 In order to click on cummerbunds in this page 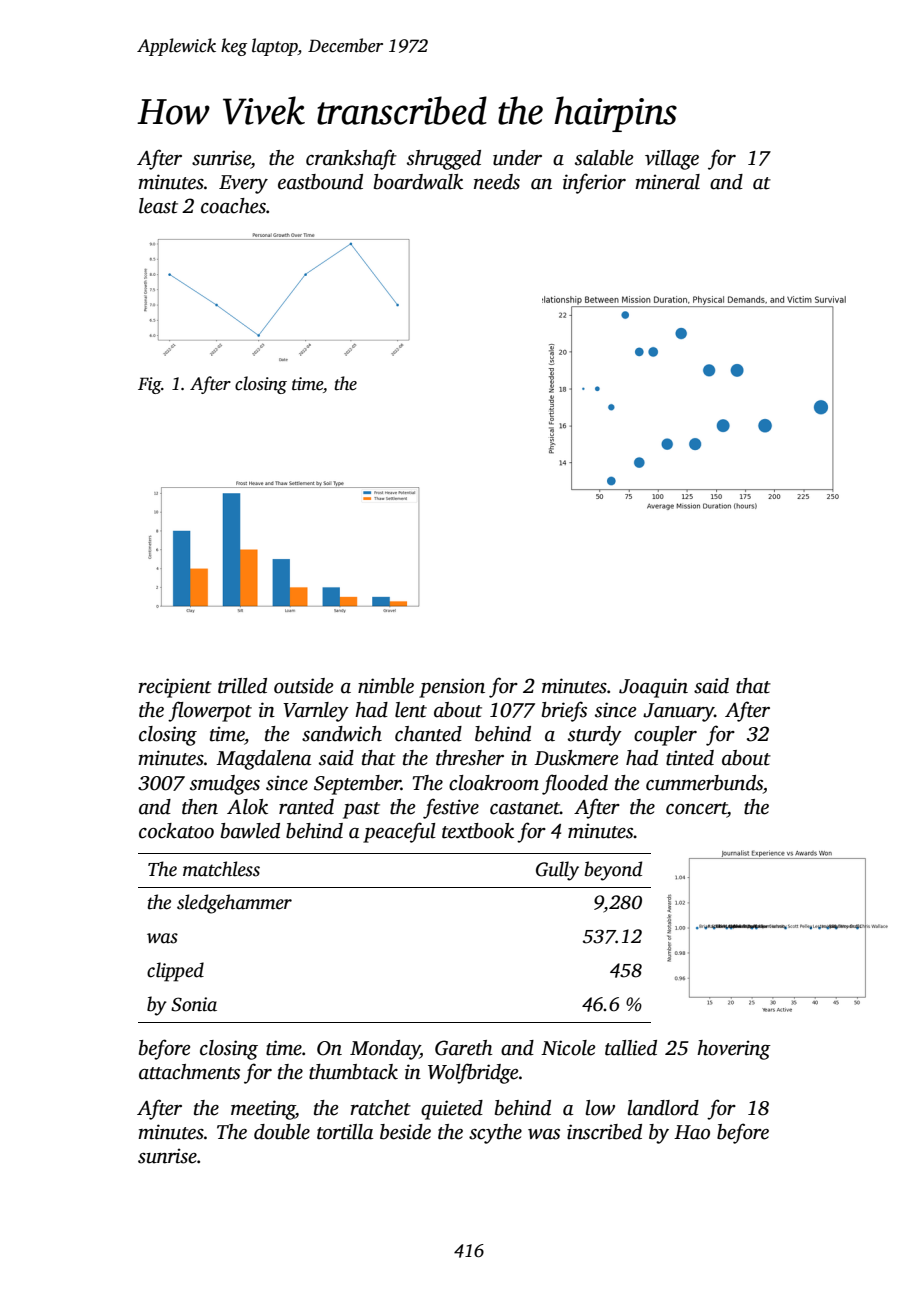, I will do `click(704, 783)`.
